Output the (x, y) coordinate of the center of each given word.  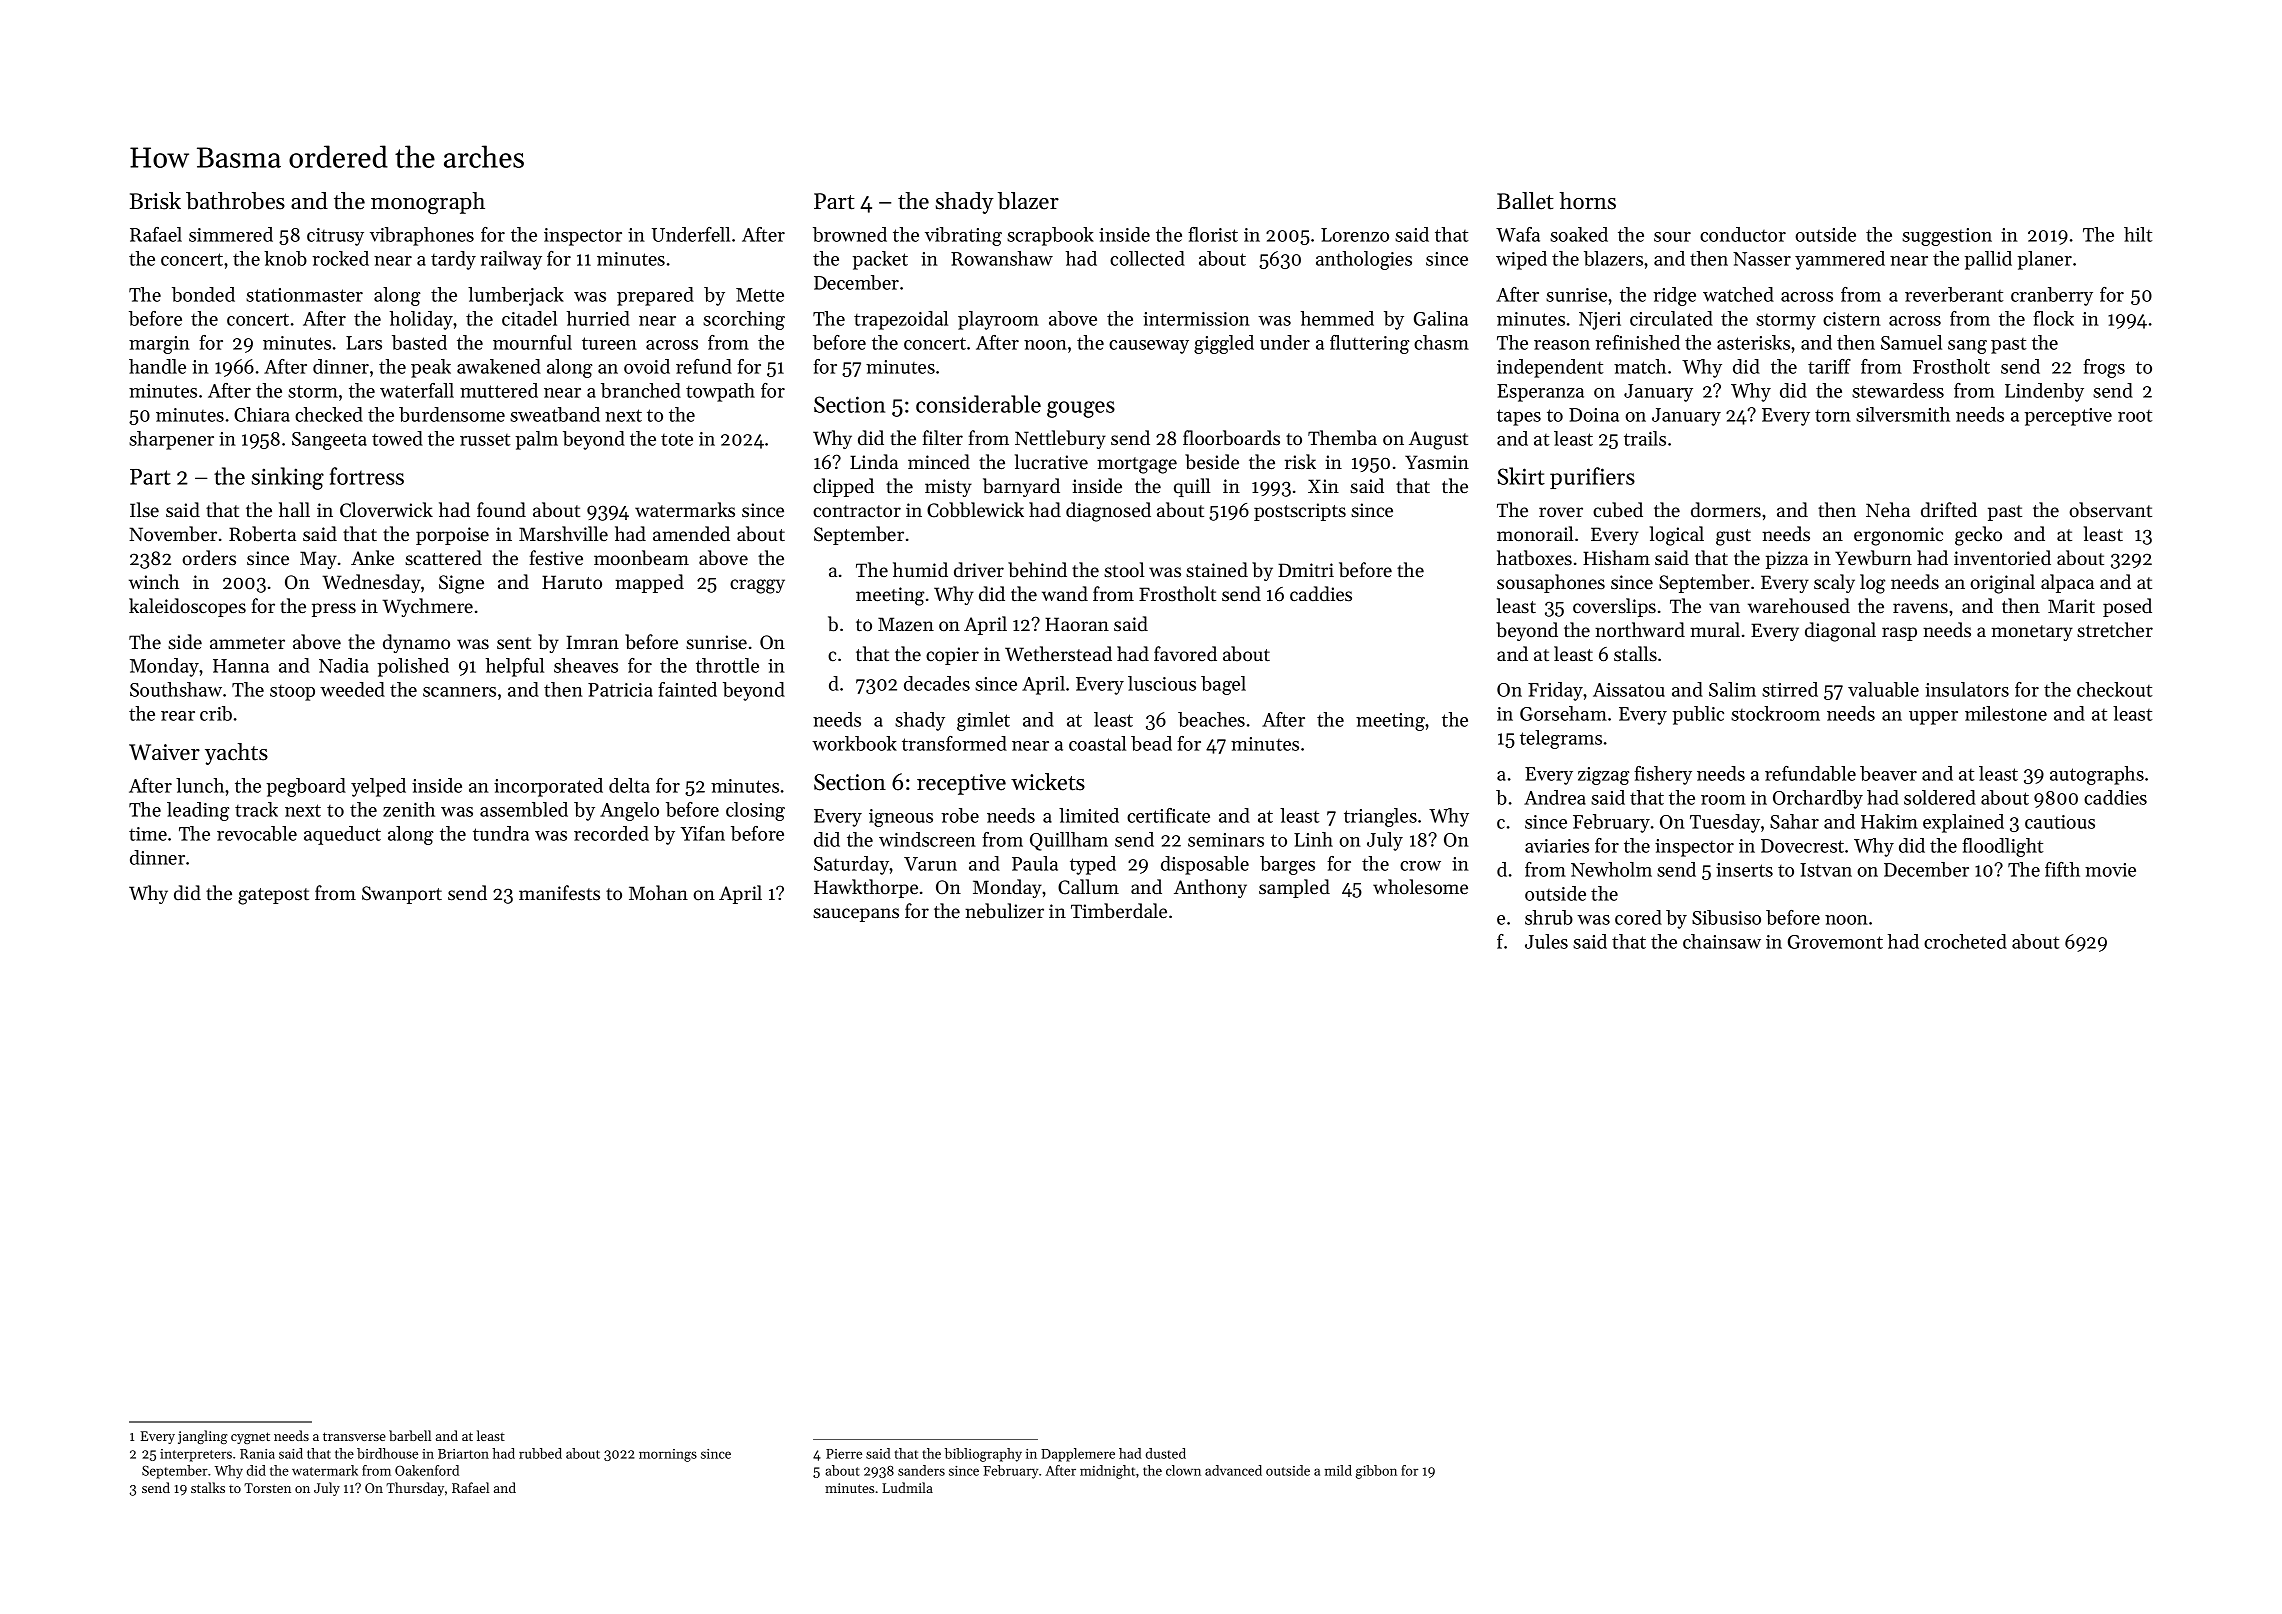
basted (419, 342)
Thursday (415, 1489)
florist (1213, 234)
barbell (410, 1435)
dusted (1166, 1453)
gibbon (1376, 1472)
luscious (1162, 683)
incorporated (548, 787)
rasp (1899, 634)
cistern (1852, 319)
